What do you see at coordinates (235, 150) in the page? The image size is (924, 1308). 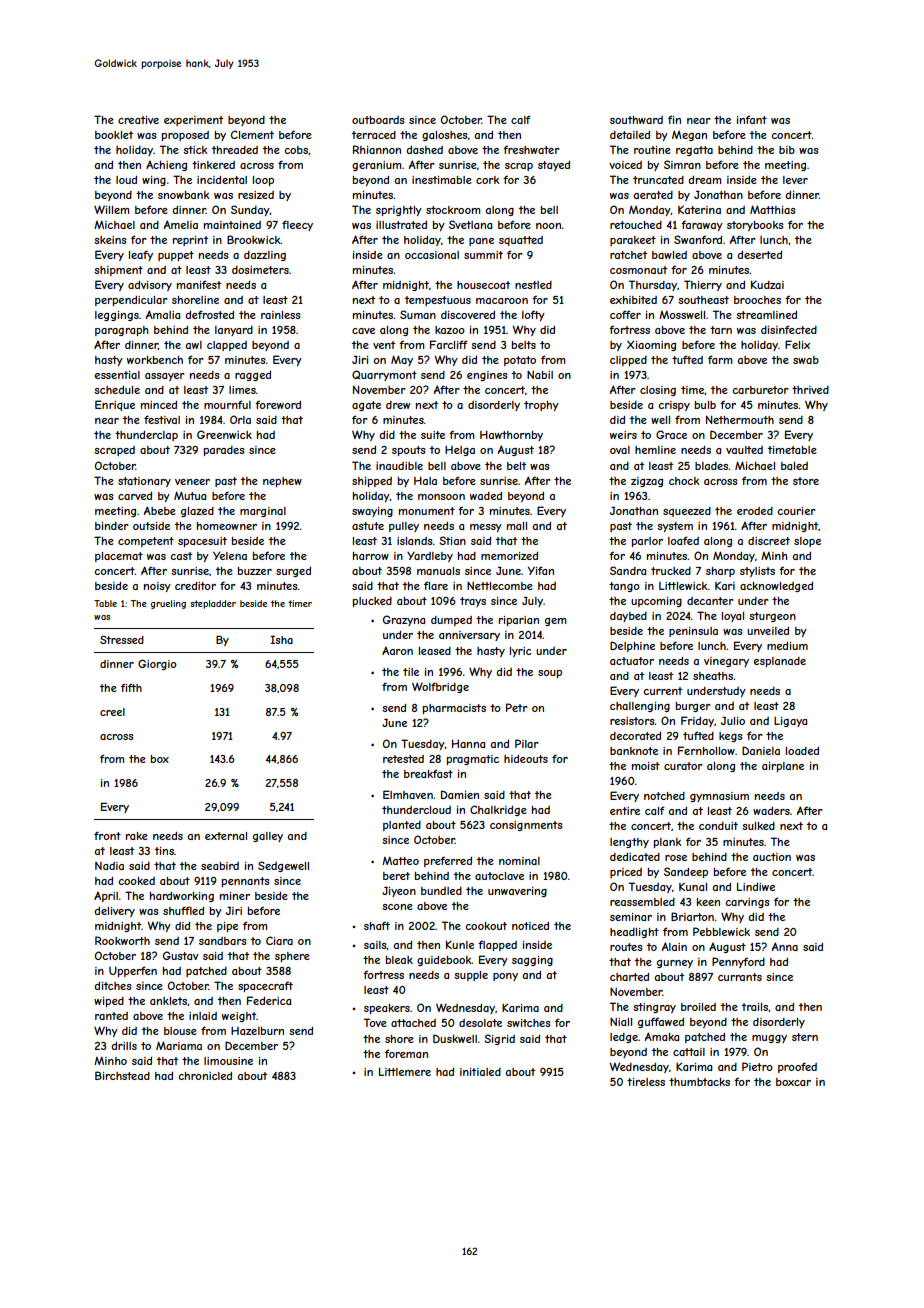 I see `threaded` at bounding box center [235, 150].
